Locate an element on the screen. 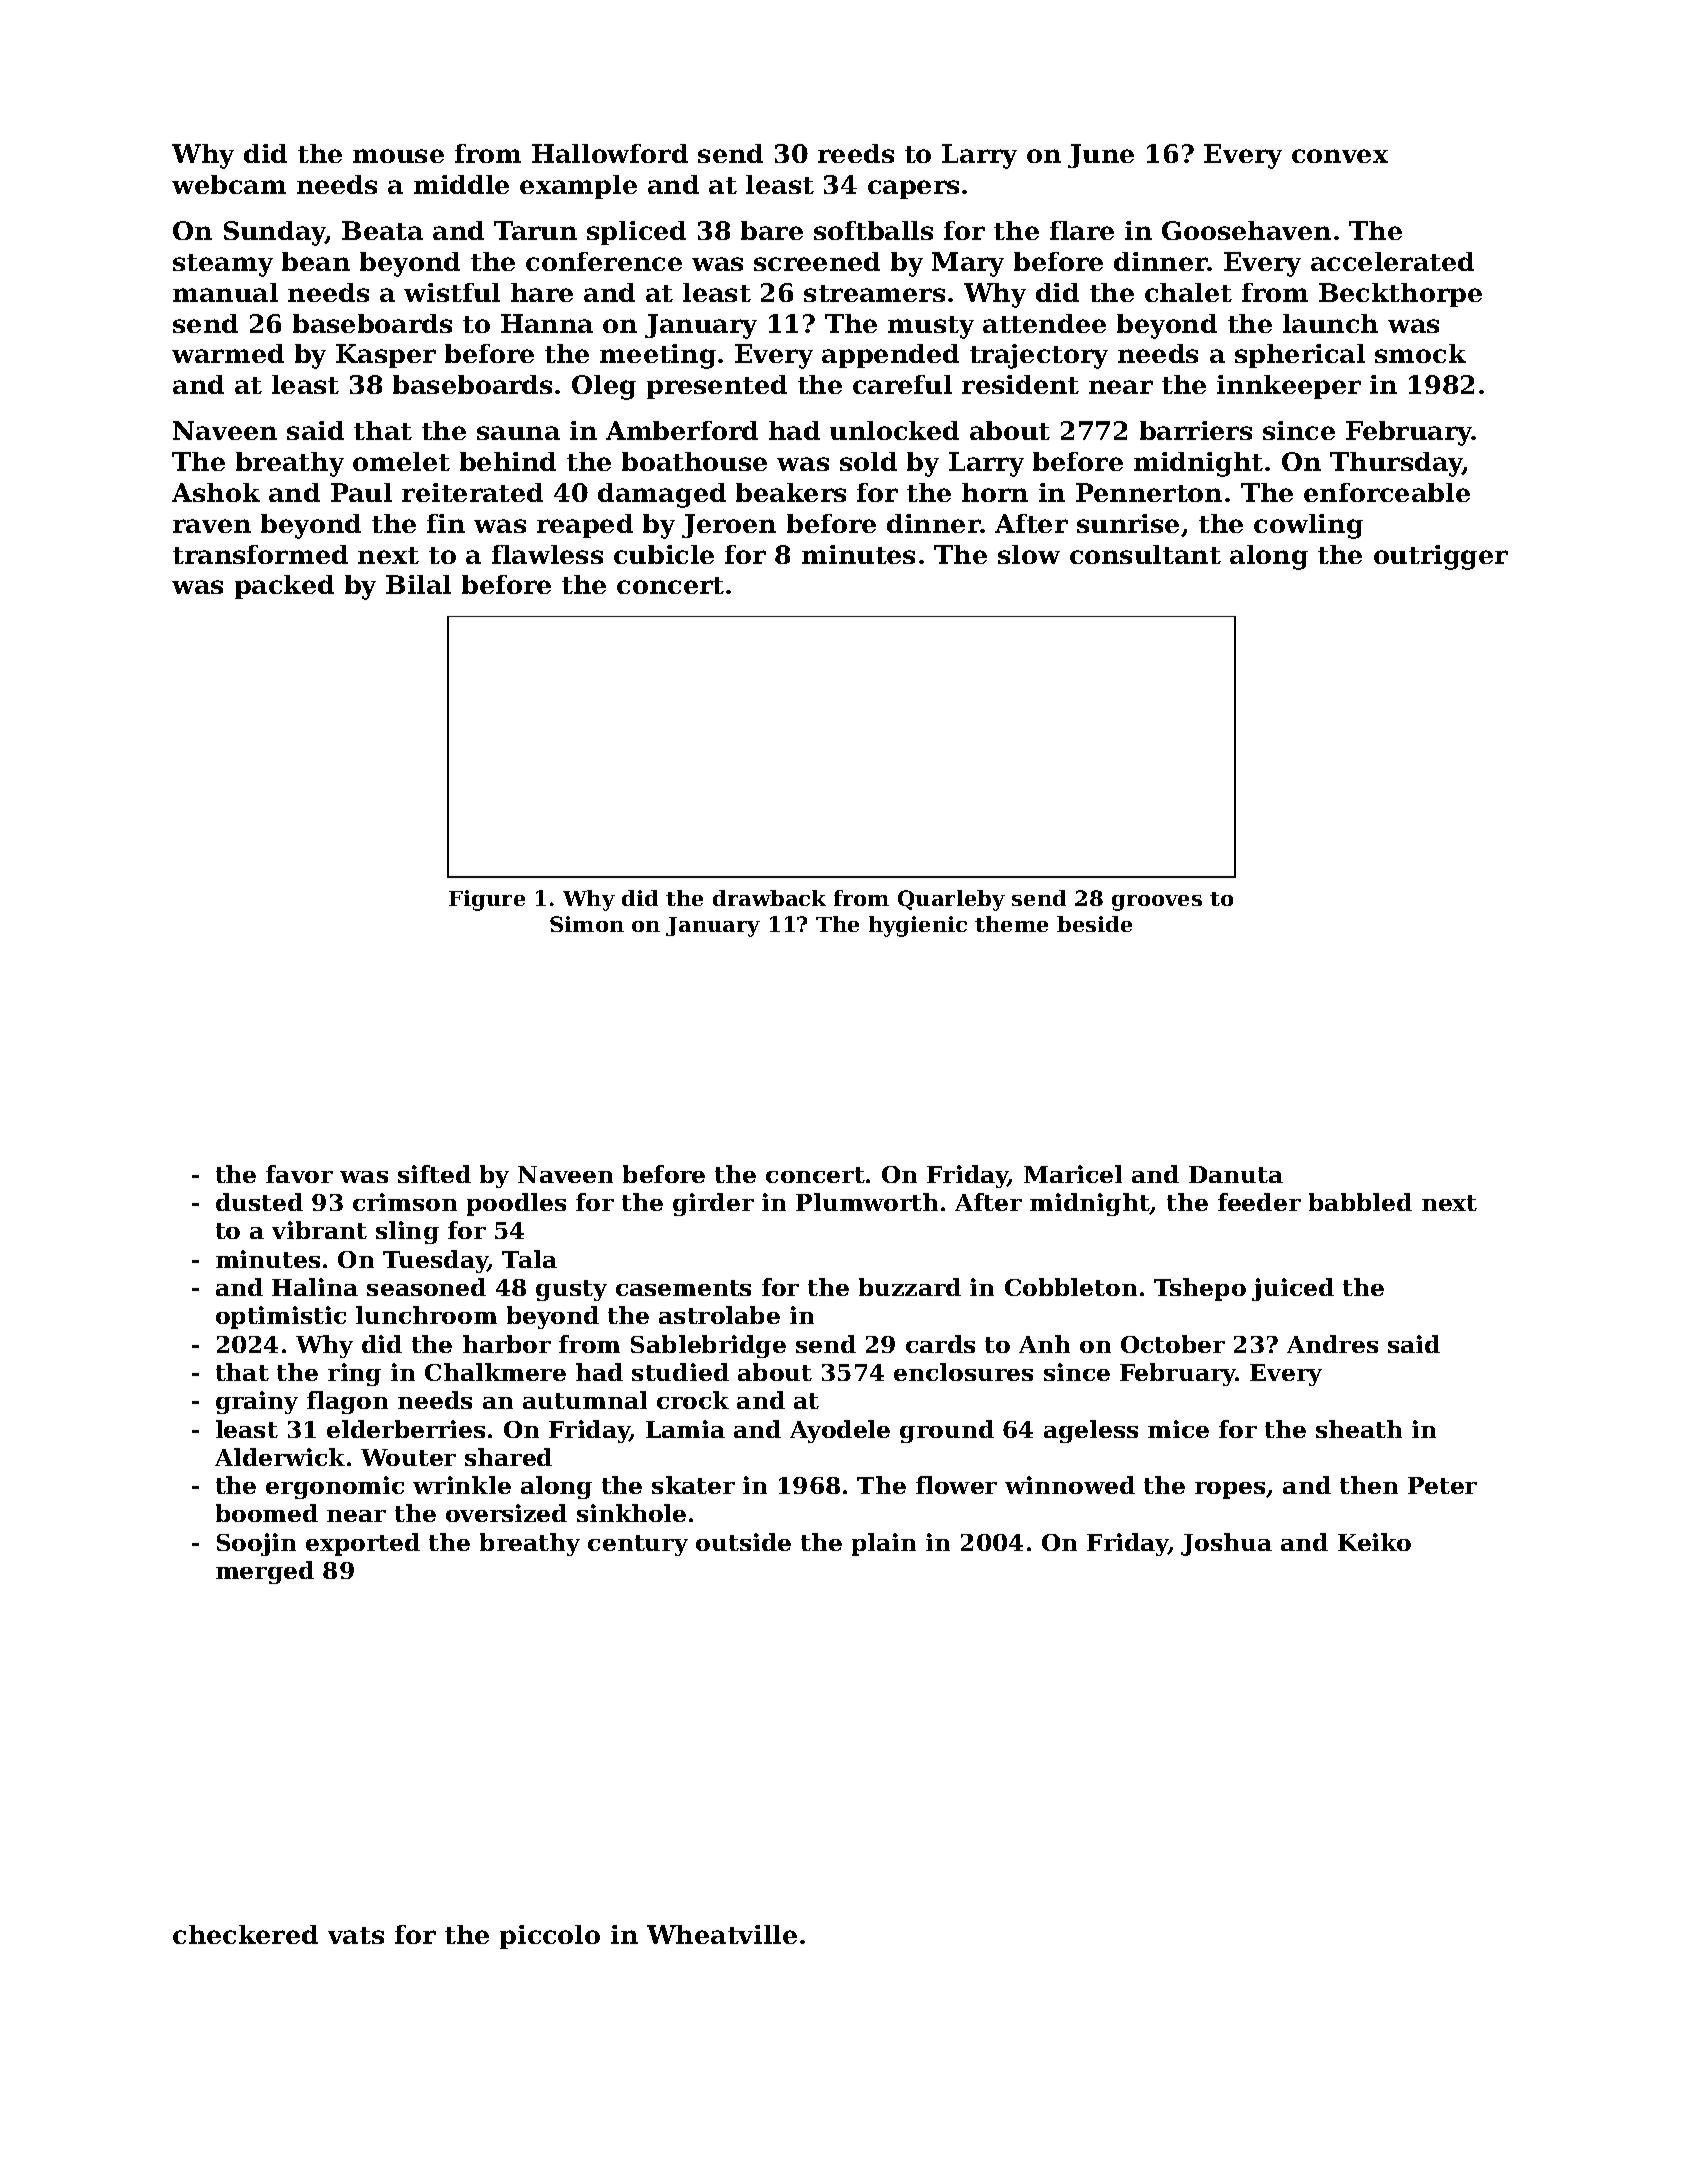 The image size is (1683, 2178). century is located at coordinates (638, 1545).
